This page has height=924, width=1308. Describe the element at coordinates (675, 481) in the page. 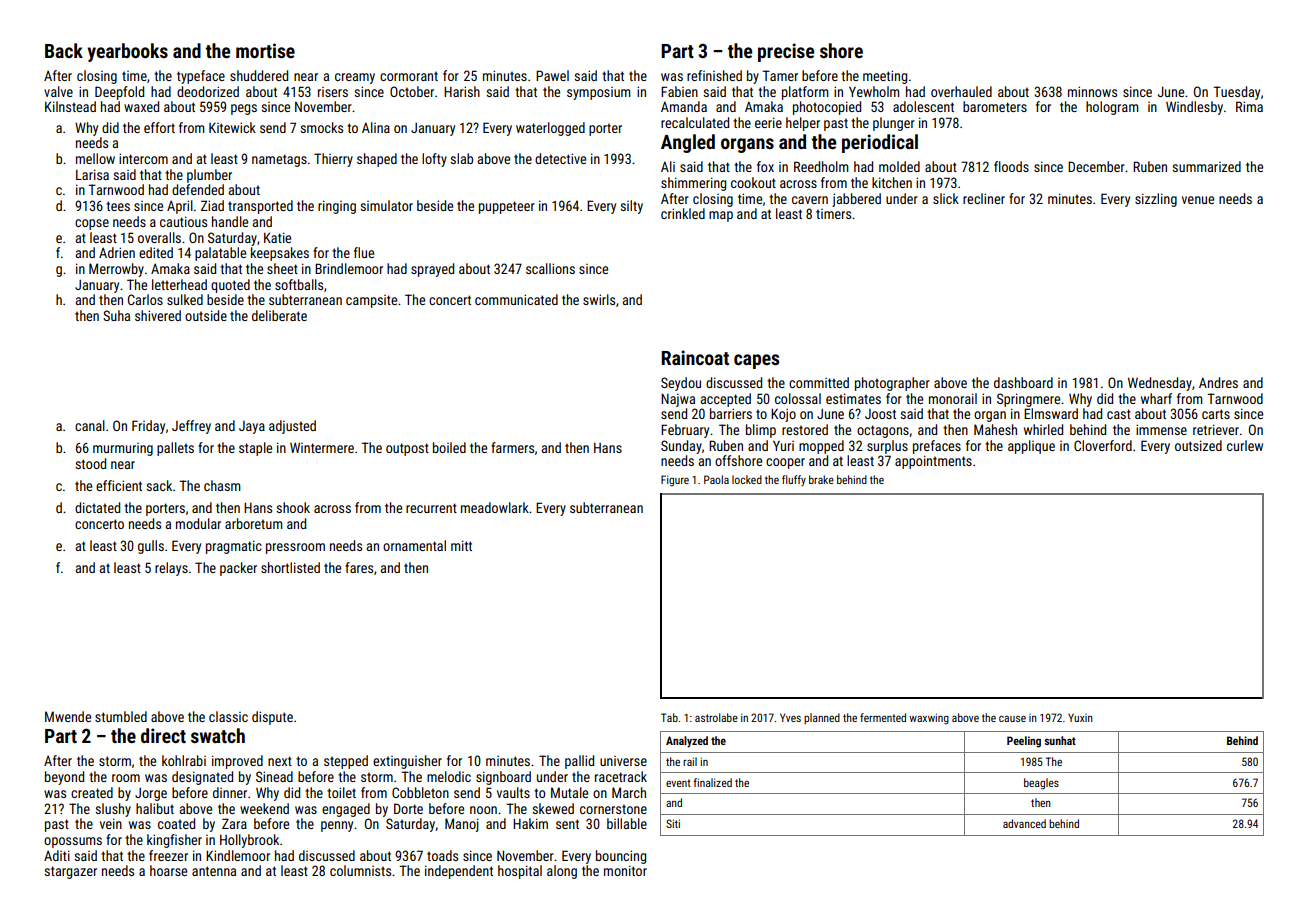

I see `Figure` at that location.
